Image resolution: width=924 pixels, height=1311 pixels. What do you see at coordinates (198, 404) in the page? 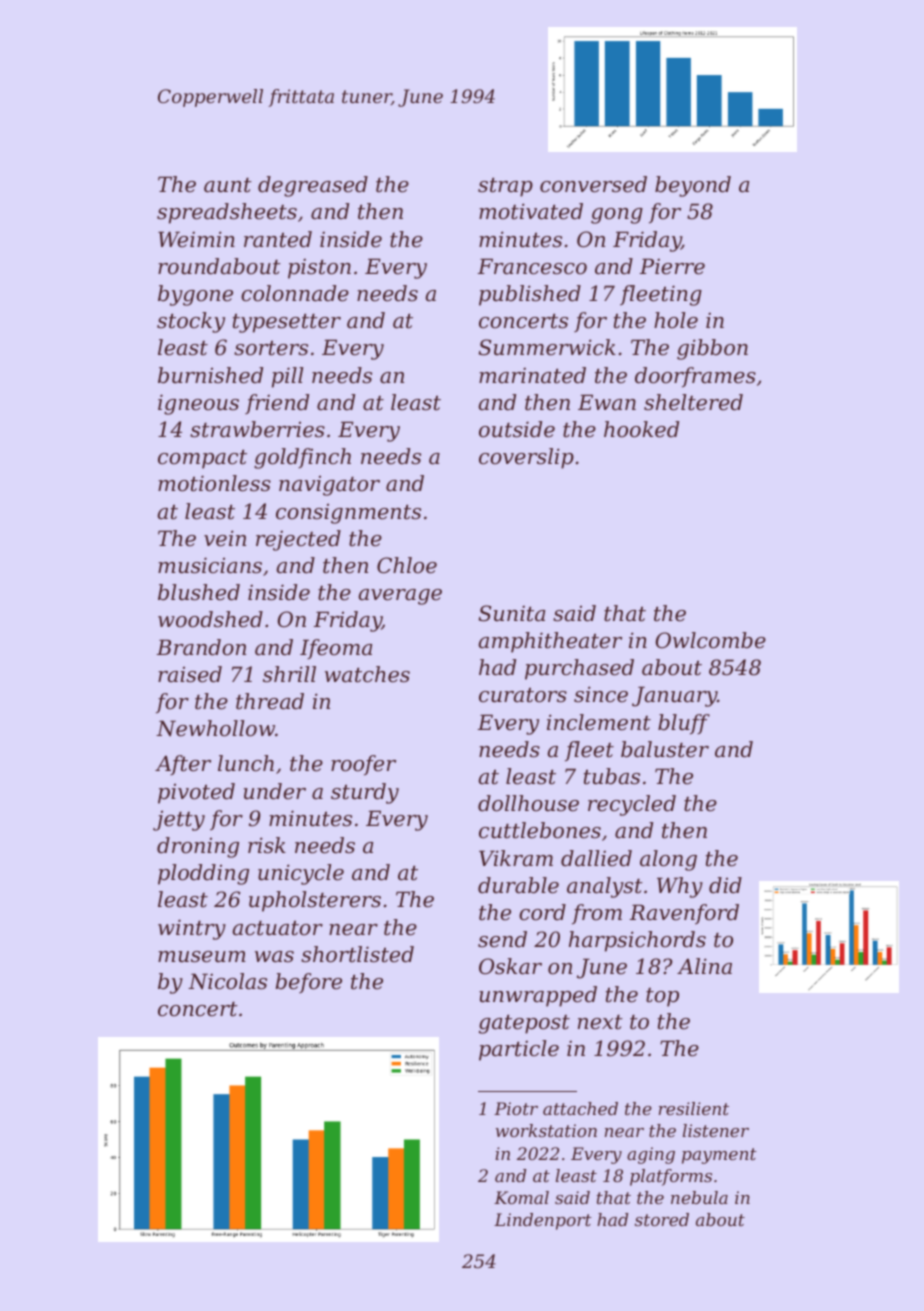
I see `igneous` at bounding box center [198, 404].
